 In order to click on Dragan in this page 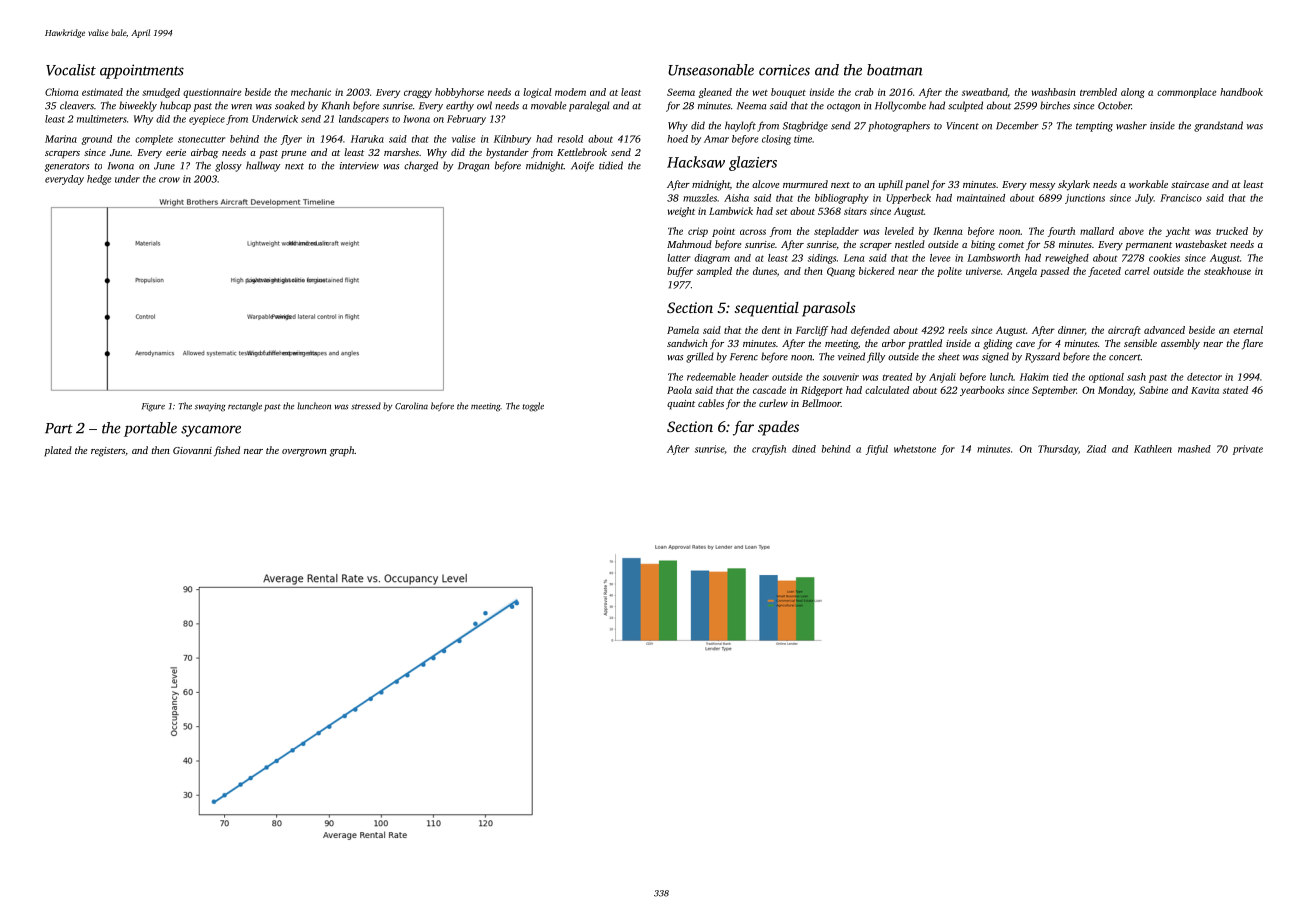, I will do `click(473, 167)`.
